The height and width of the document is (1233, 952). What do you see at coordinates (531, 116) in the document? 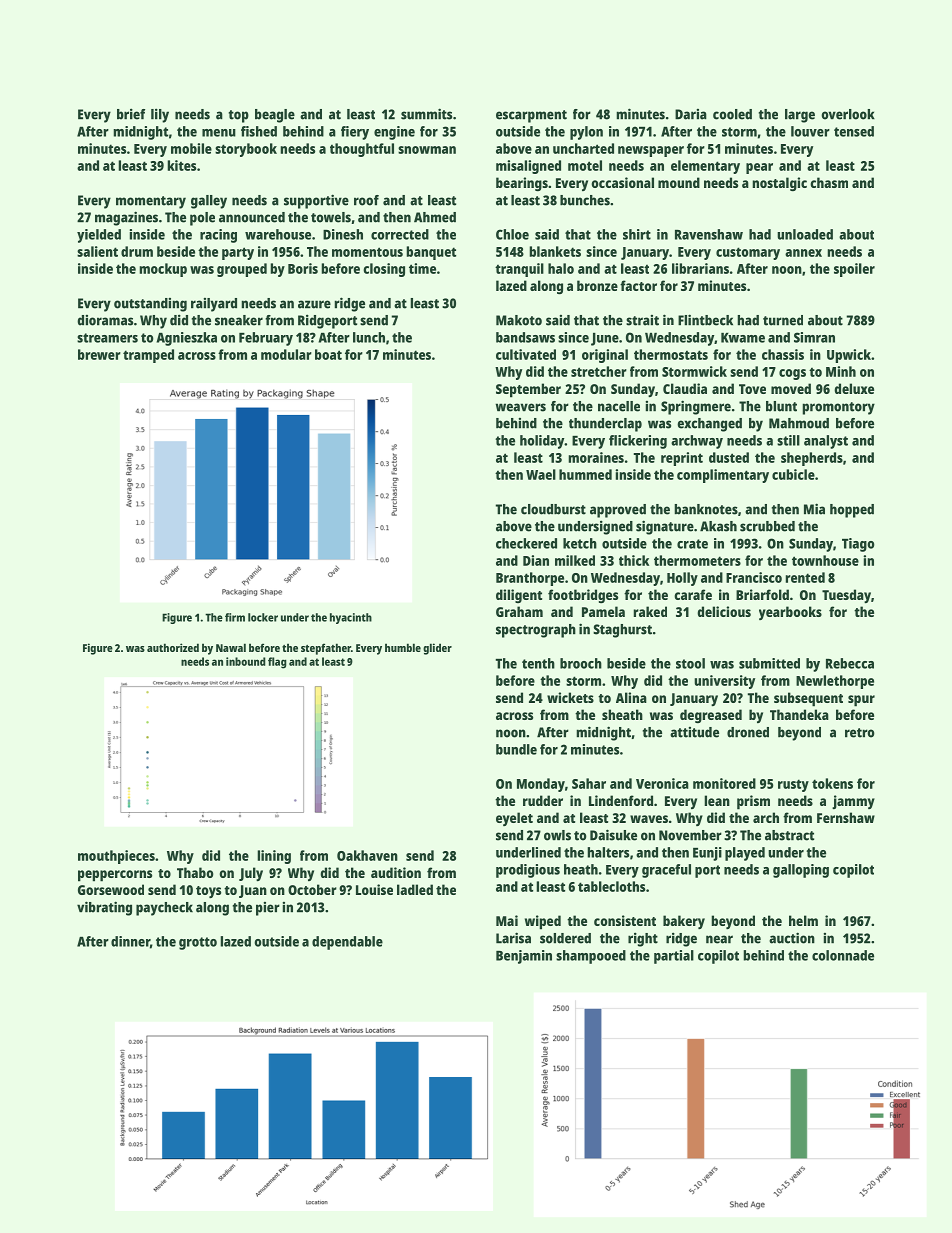
I see `escarpment` at bounding box center [531, 116].
